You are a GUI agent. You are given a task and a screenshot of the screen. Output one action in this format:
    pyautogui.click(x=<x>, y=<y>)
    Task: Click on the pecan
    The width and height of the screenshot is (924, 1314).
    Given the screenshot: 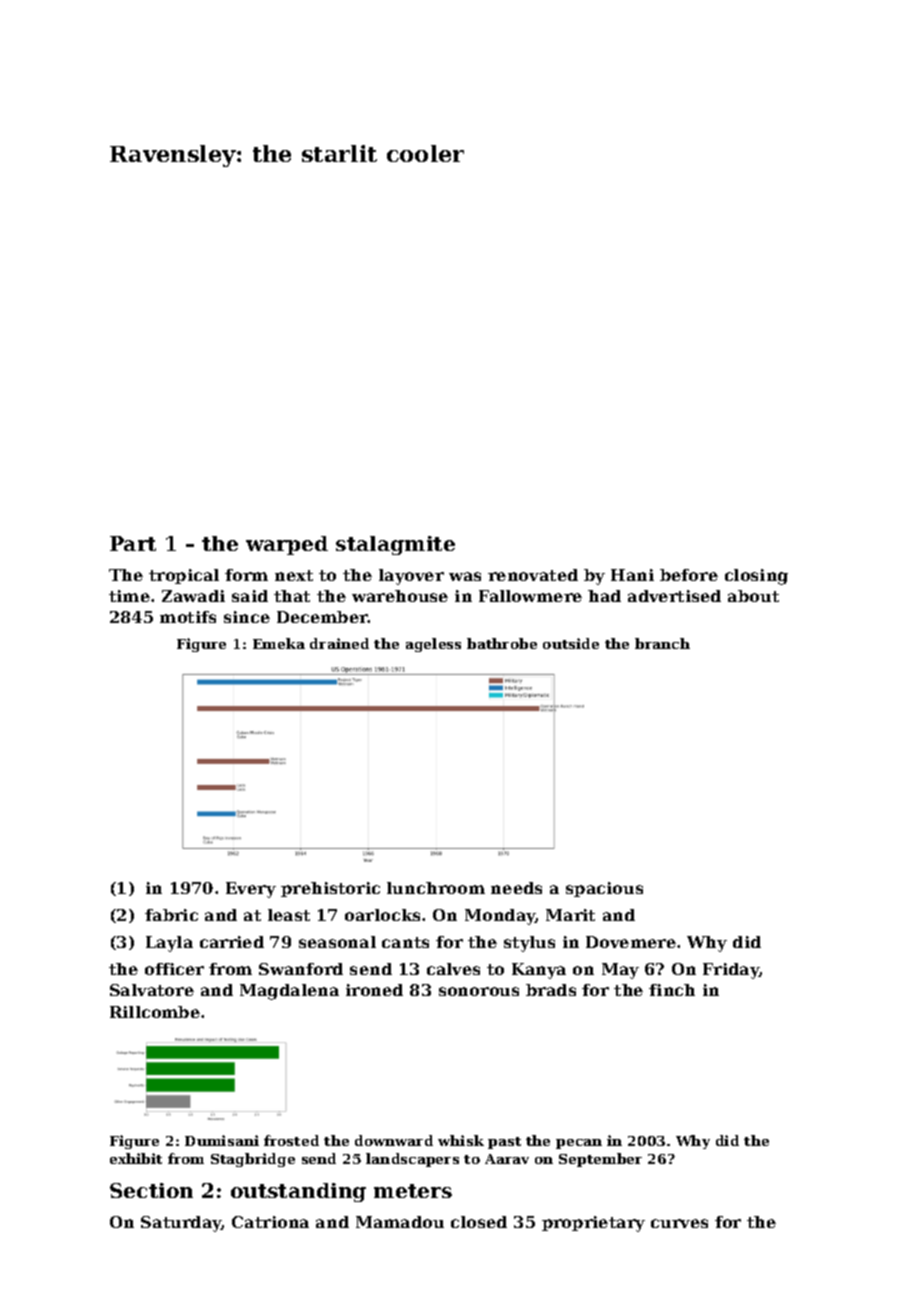 What is the action you would take?
    pyautogui.click(x=579, y=1144)
